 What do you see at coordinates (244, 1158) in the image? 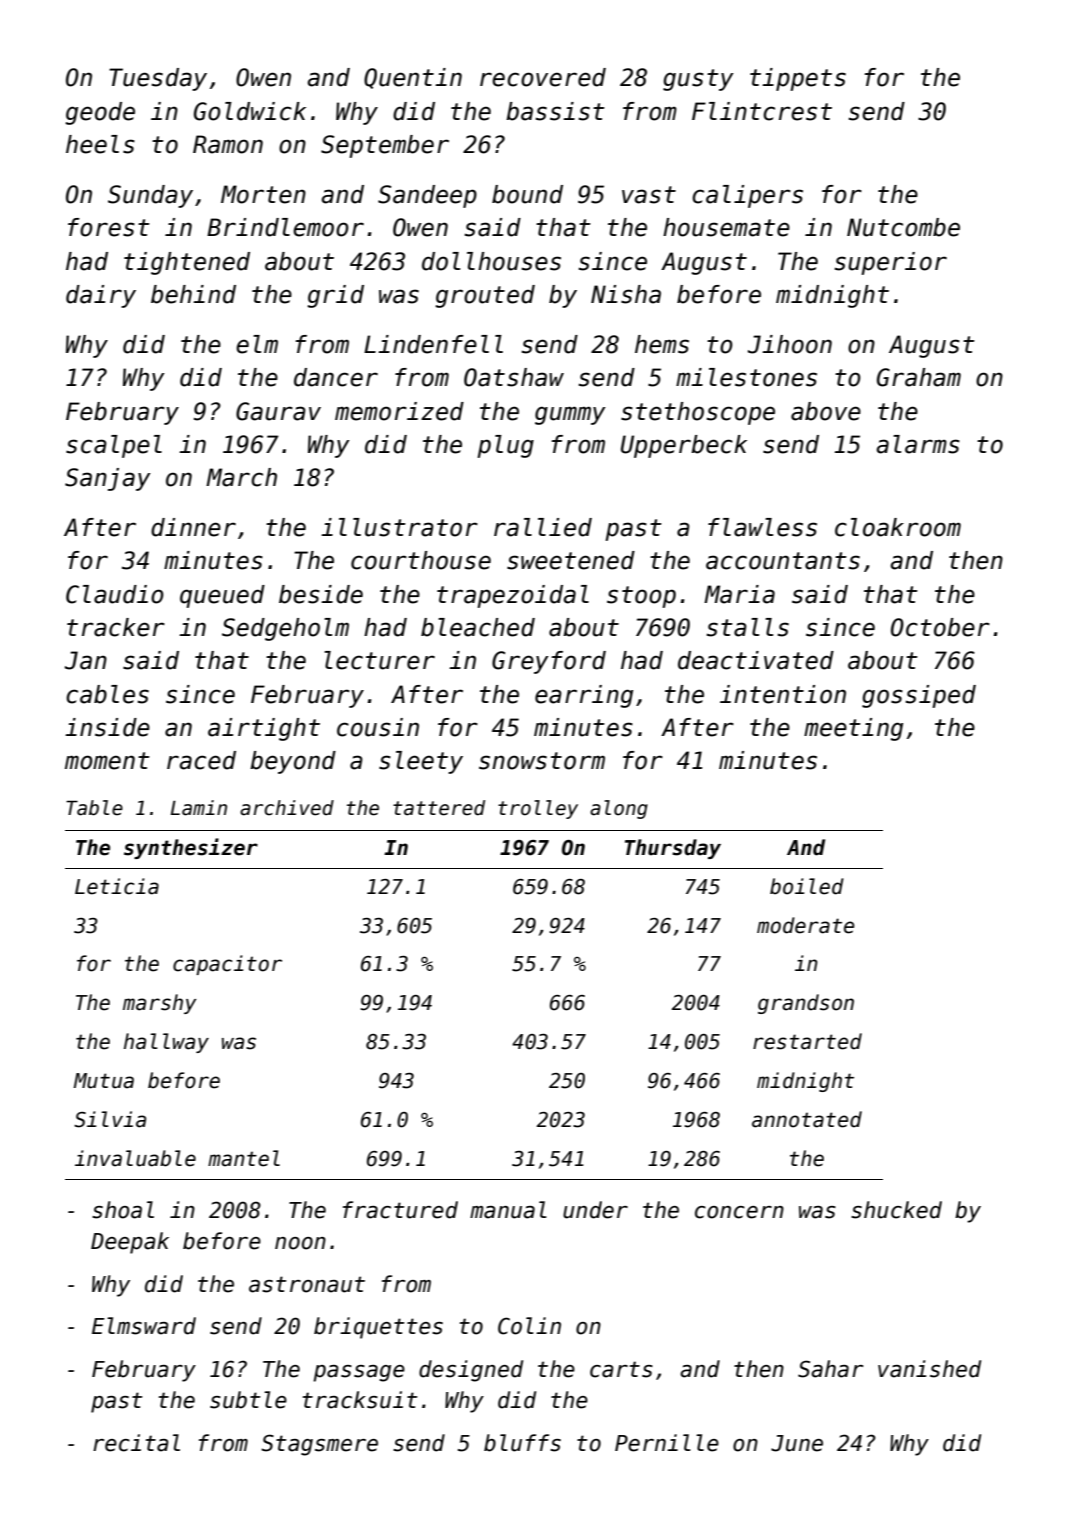
I see `mantel` at bounding box center [244, 1158].
